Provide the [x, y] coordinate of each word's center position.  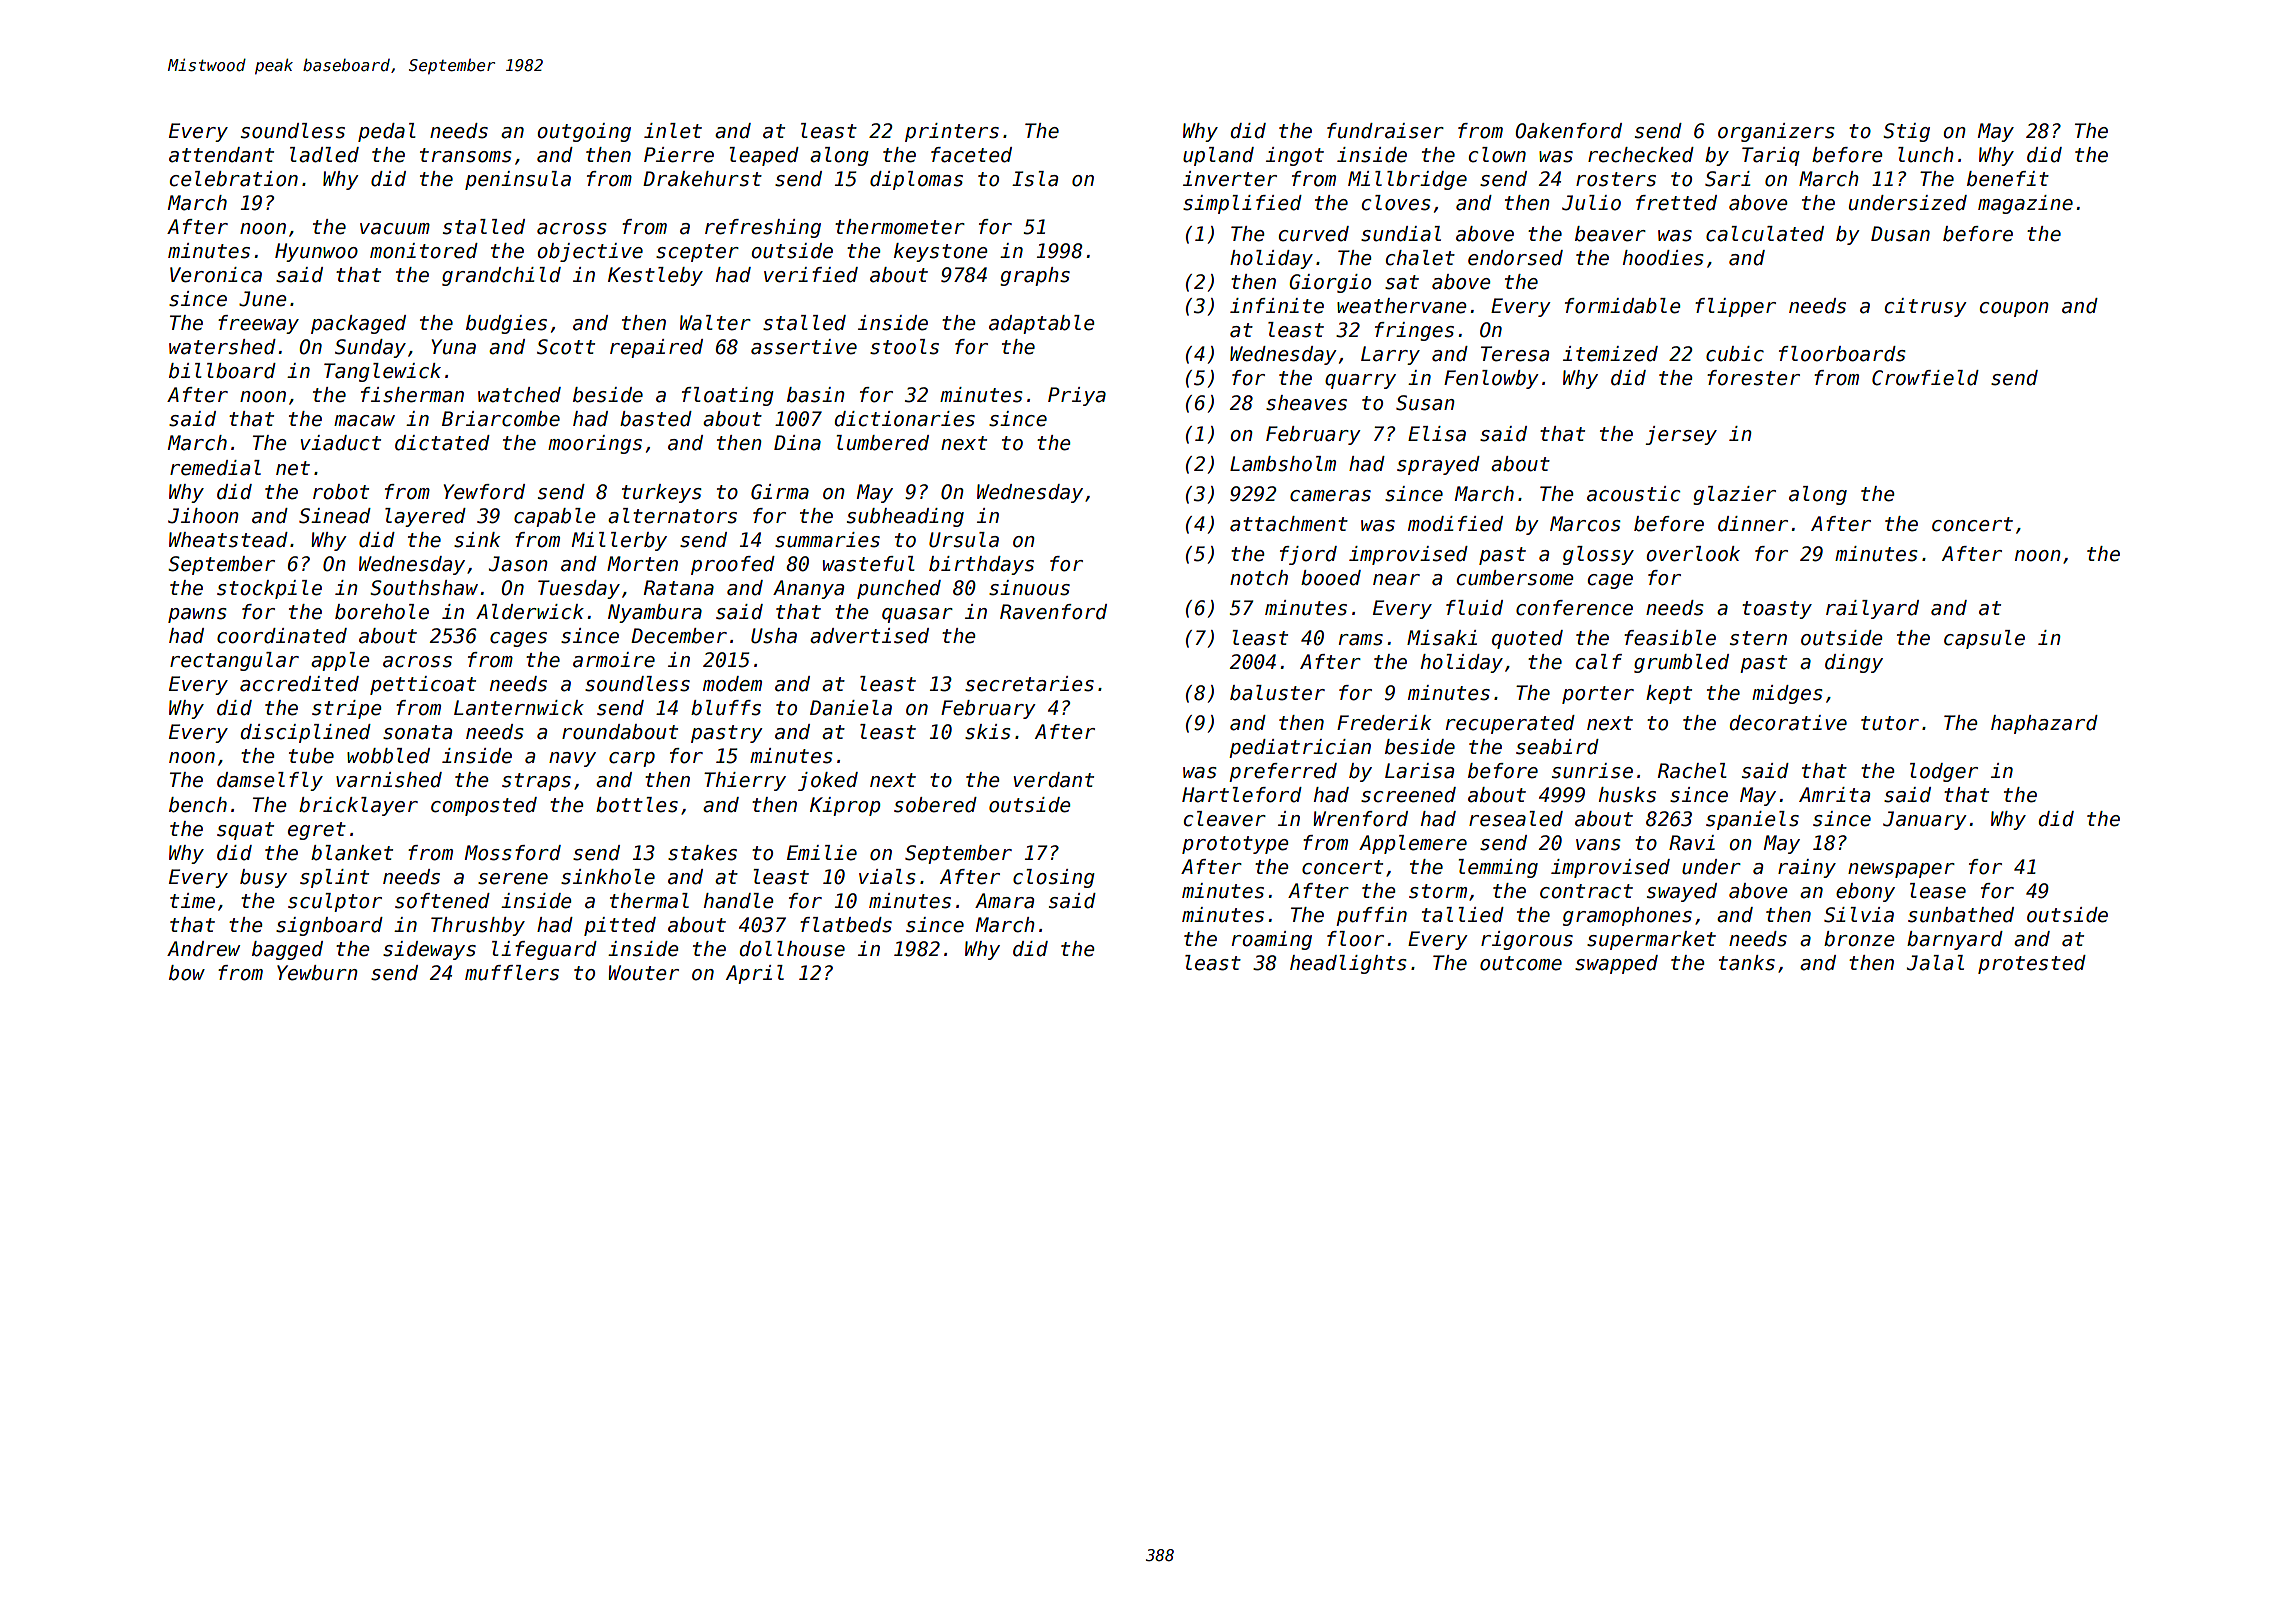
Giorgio [1330, 283]
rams [1361, 640]
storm [1438, 891]
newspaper [1901, 870]
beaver [1610, 234]
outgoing [584, 132]
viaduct [341, 443]
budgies [506, 324]
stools [904, 347]
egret [317, 831]
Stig [1906, 132]
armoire [614, 660]
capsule [1984, 639]
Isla [1035, 179]
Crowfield [1925, 378]
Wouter [643, 973]
